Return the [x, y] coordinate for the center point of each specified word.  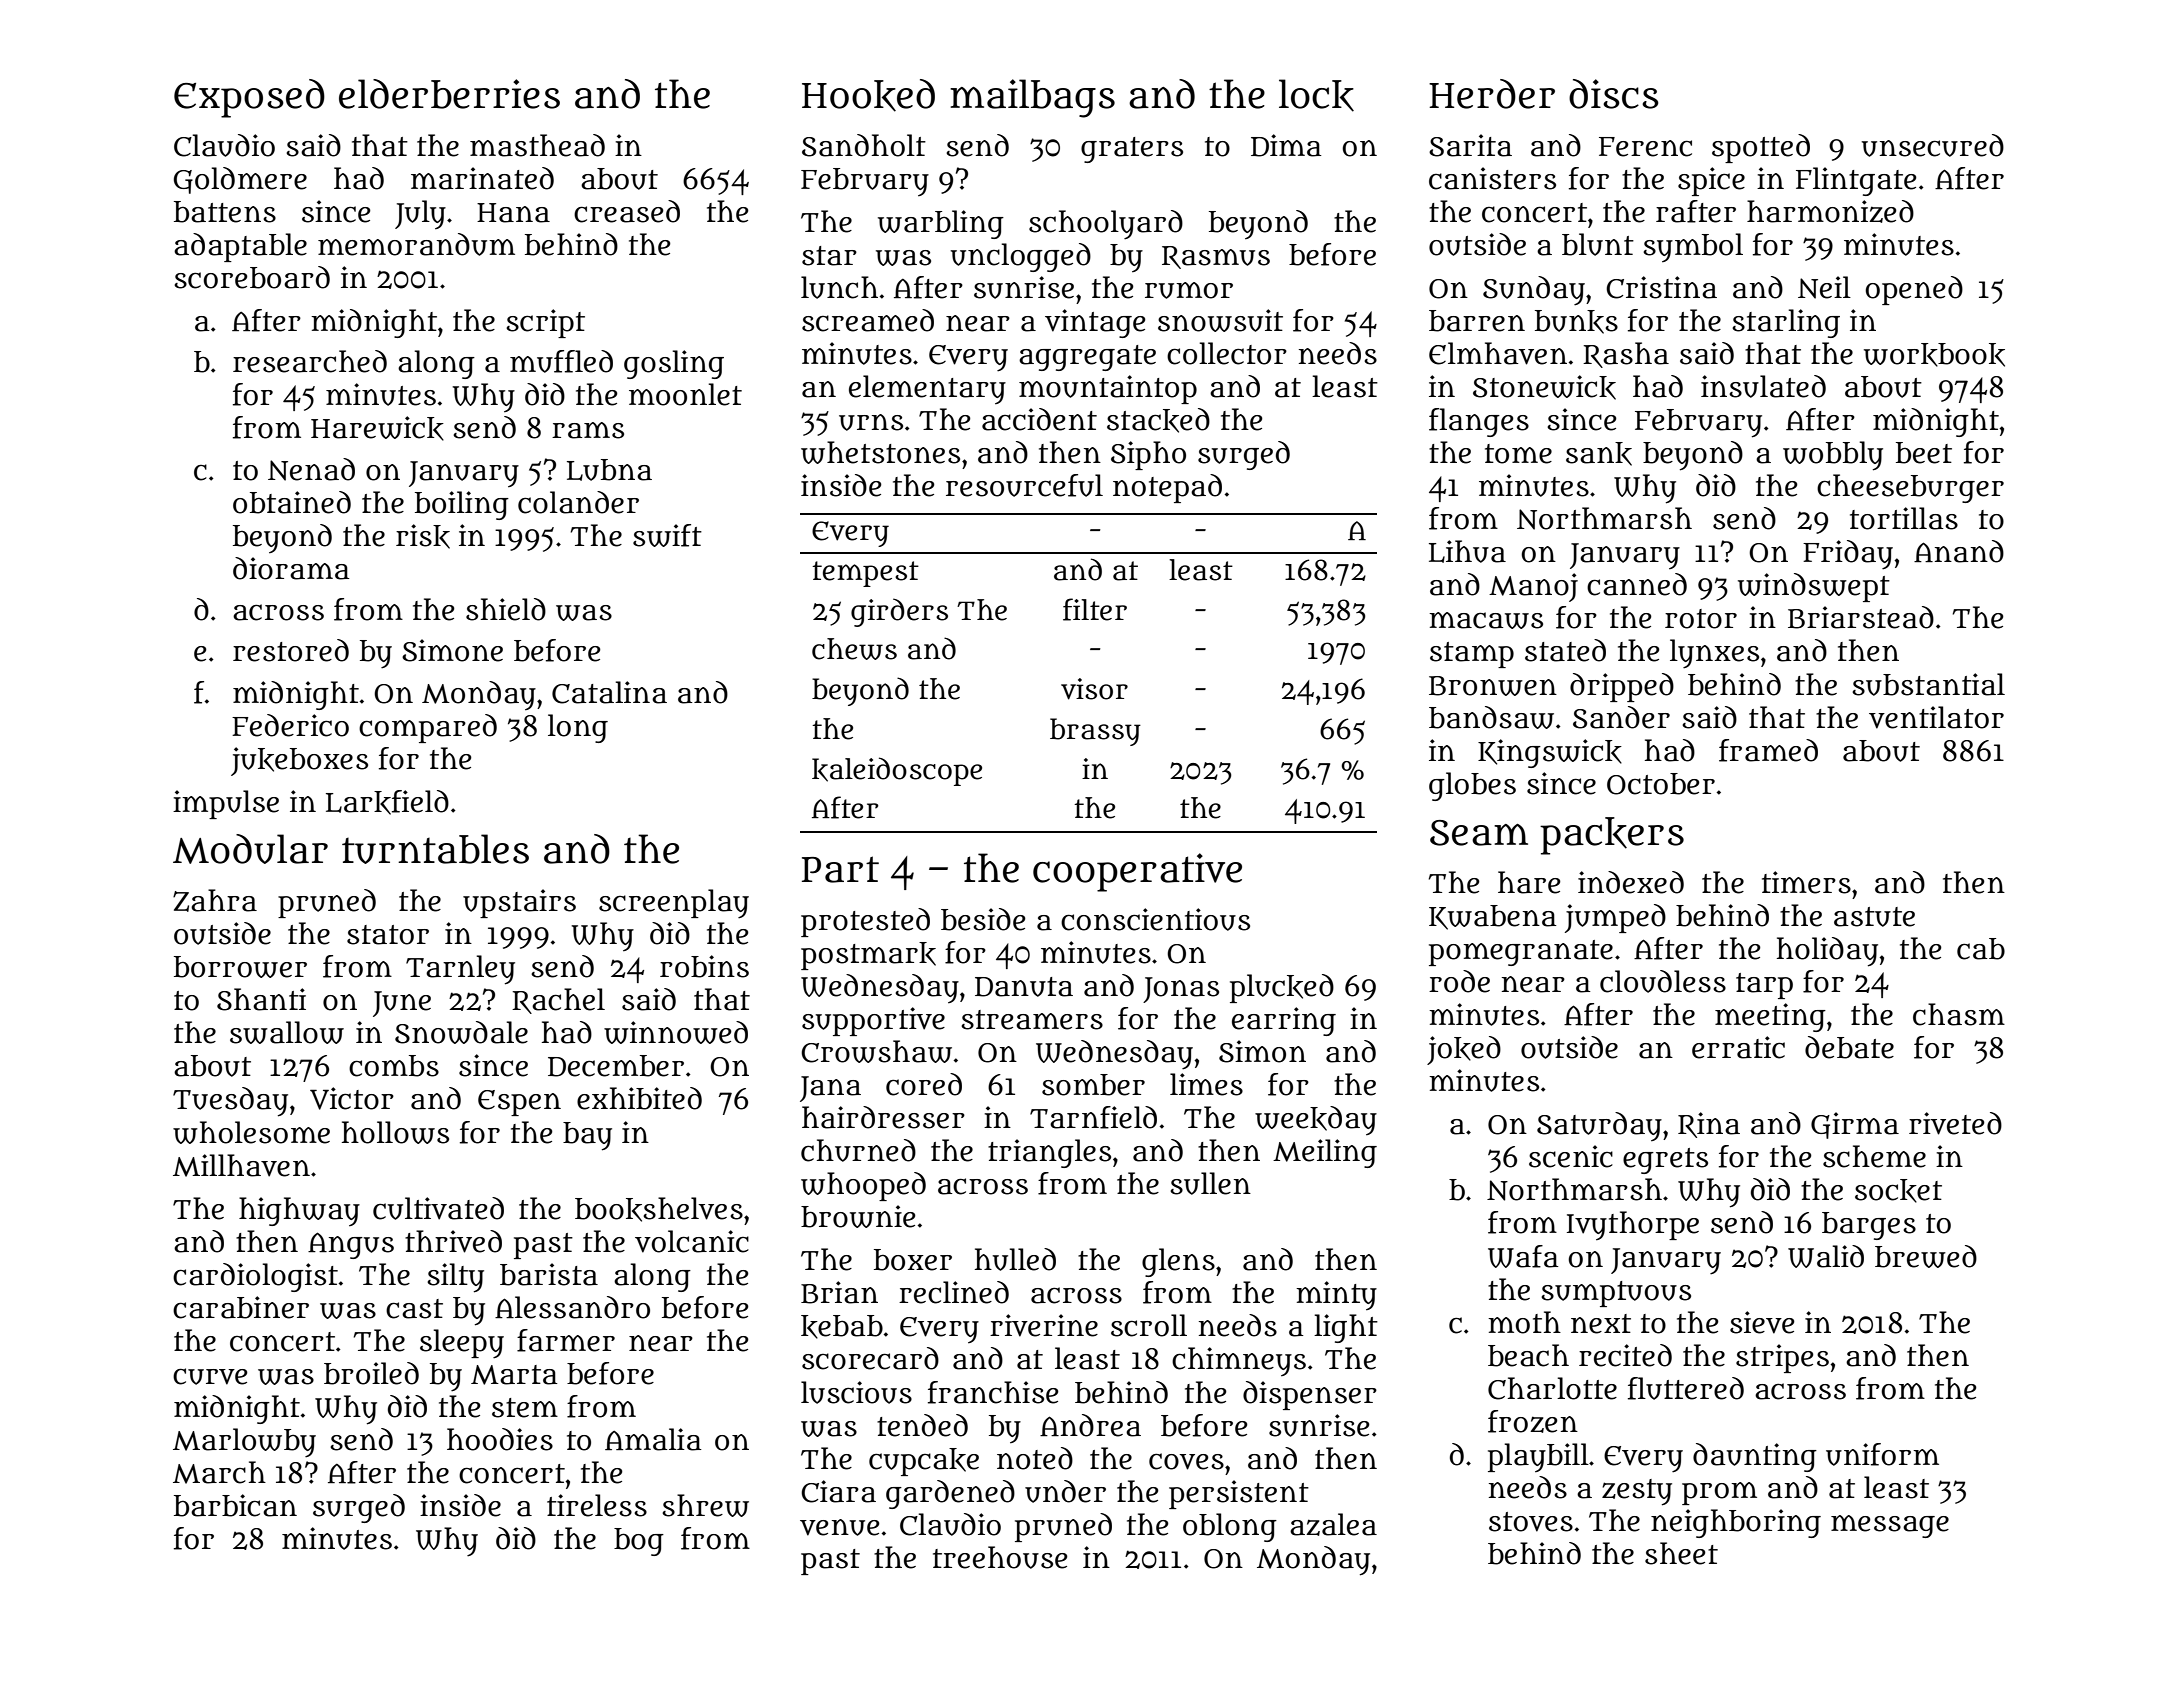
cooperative [1137, 872]
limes [1206, 1084]
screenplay [674, 904]
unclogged [1021, 257]
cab [1981, 949]
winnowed [676, 1032]
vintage [1095, 323]
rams [588, 430]
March [219, 1472]
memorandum [416, 244]
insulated [1763, 386]
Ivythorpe [1633, 1225]
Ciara [838, 1491]
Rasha [1626, 355]
